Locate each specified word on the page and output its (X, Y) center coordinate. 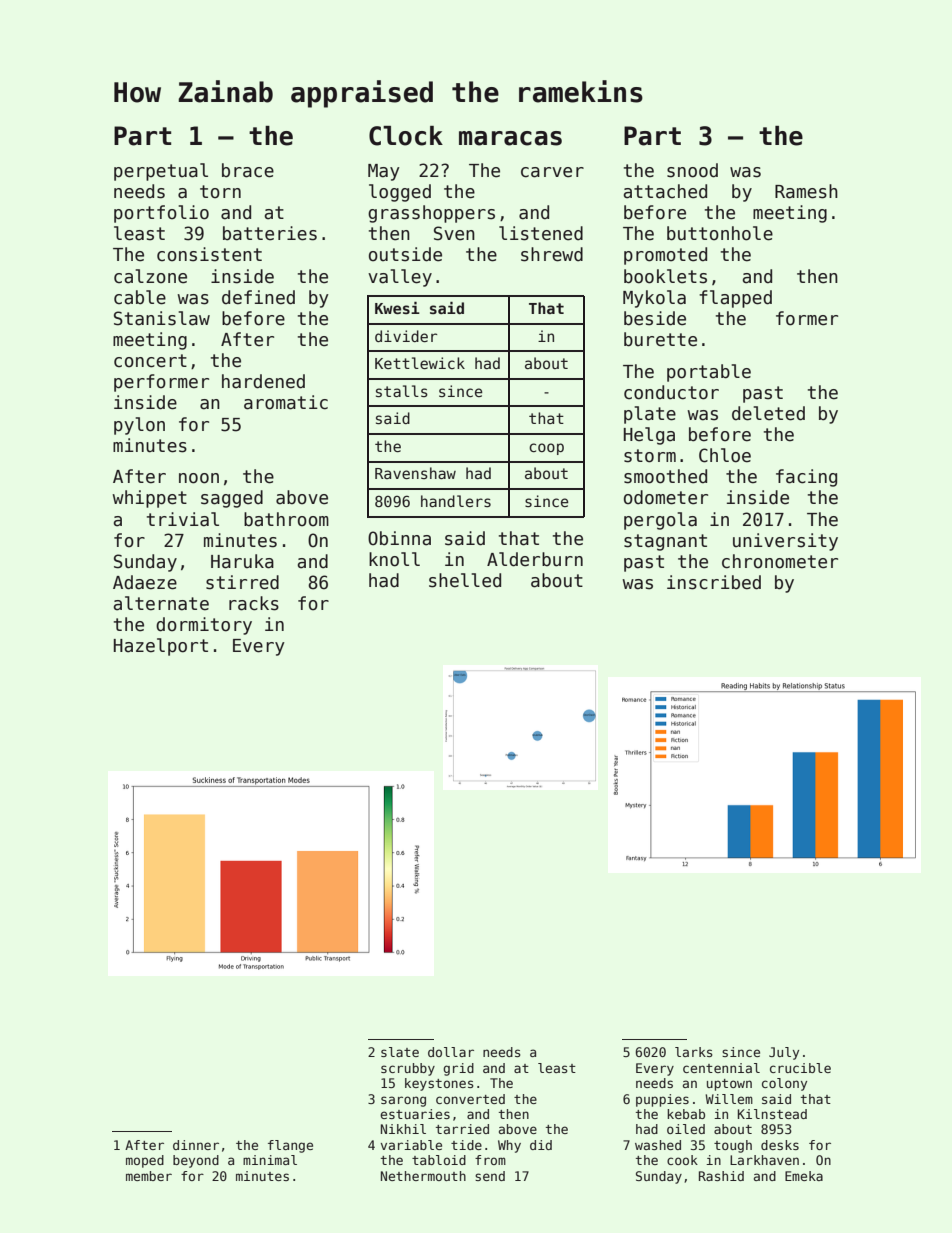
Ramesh (806, 191)
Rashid (721, 1176)
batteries (270, 233)
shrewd (552, 254)
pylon (139, 426)
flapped (735, 299)
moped (145, 1161)
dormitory (204, 626)
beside (655, 318)
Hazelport (161, 647)
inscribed (714, 582)
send (490, 1176)
